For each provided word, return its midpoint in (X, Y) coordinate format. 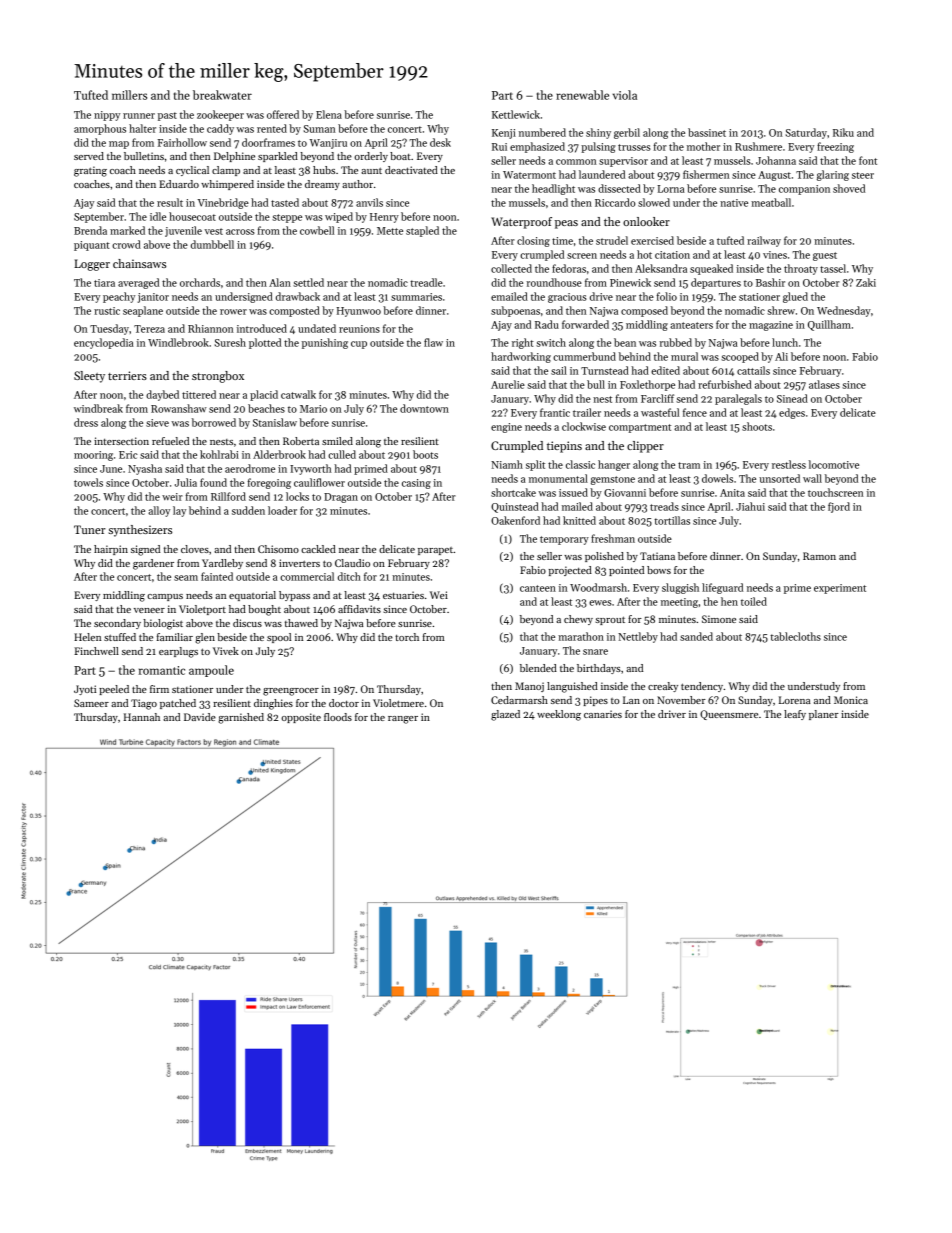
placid (264, 395)
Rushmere (758, 146)
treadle (426, 282)
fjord (839, 507)
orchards (200, 282)
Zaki (866, 282)
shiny (598, 133)
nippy (107, 116)
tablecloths (795, 636)
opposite (301, 718)
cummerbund (584, 356)
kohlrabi (219, 454)
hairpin (111, 550)
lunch (785, 342)
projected (570, 571)
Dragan (341, 498)
